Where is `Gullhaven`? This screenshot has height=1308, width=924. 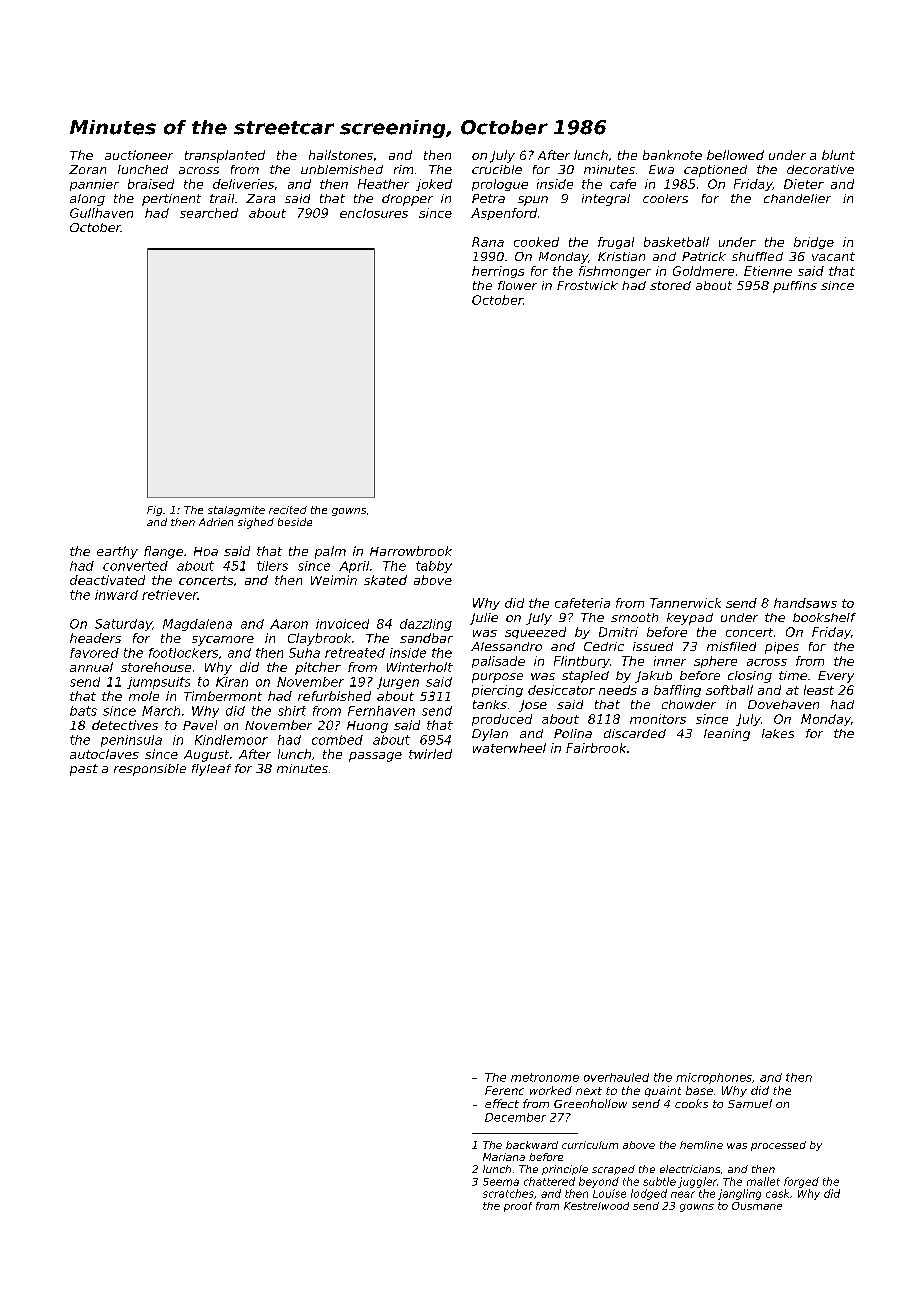
Gullhaven is located at coordinates (101, 213).
